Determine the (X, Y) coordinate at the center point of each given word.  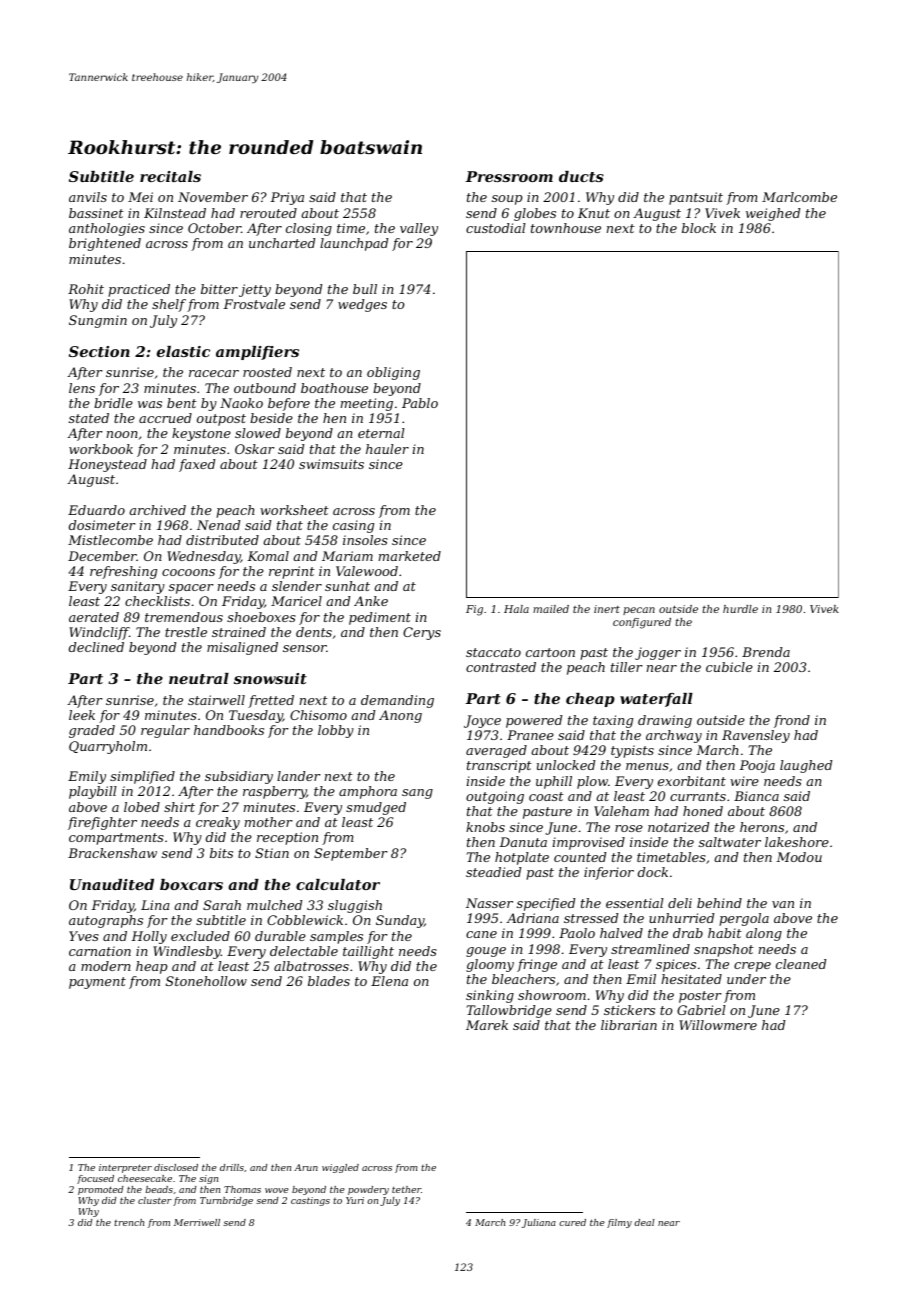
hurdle (740, 609)
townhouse (566, 228)
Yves (84, 936)
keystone (201, 434)
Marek (487, 1025)
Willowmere (718, 1025)
